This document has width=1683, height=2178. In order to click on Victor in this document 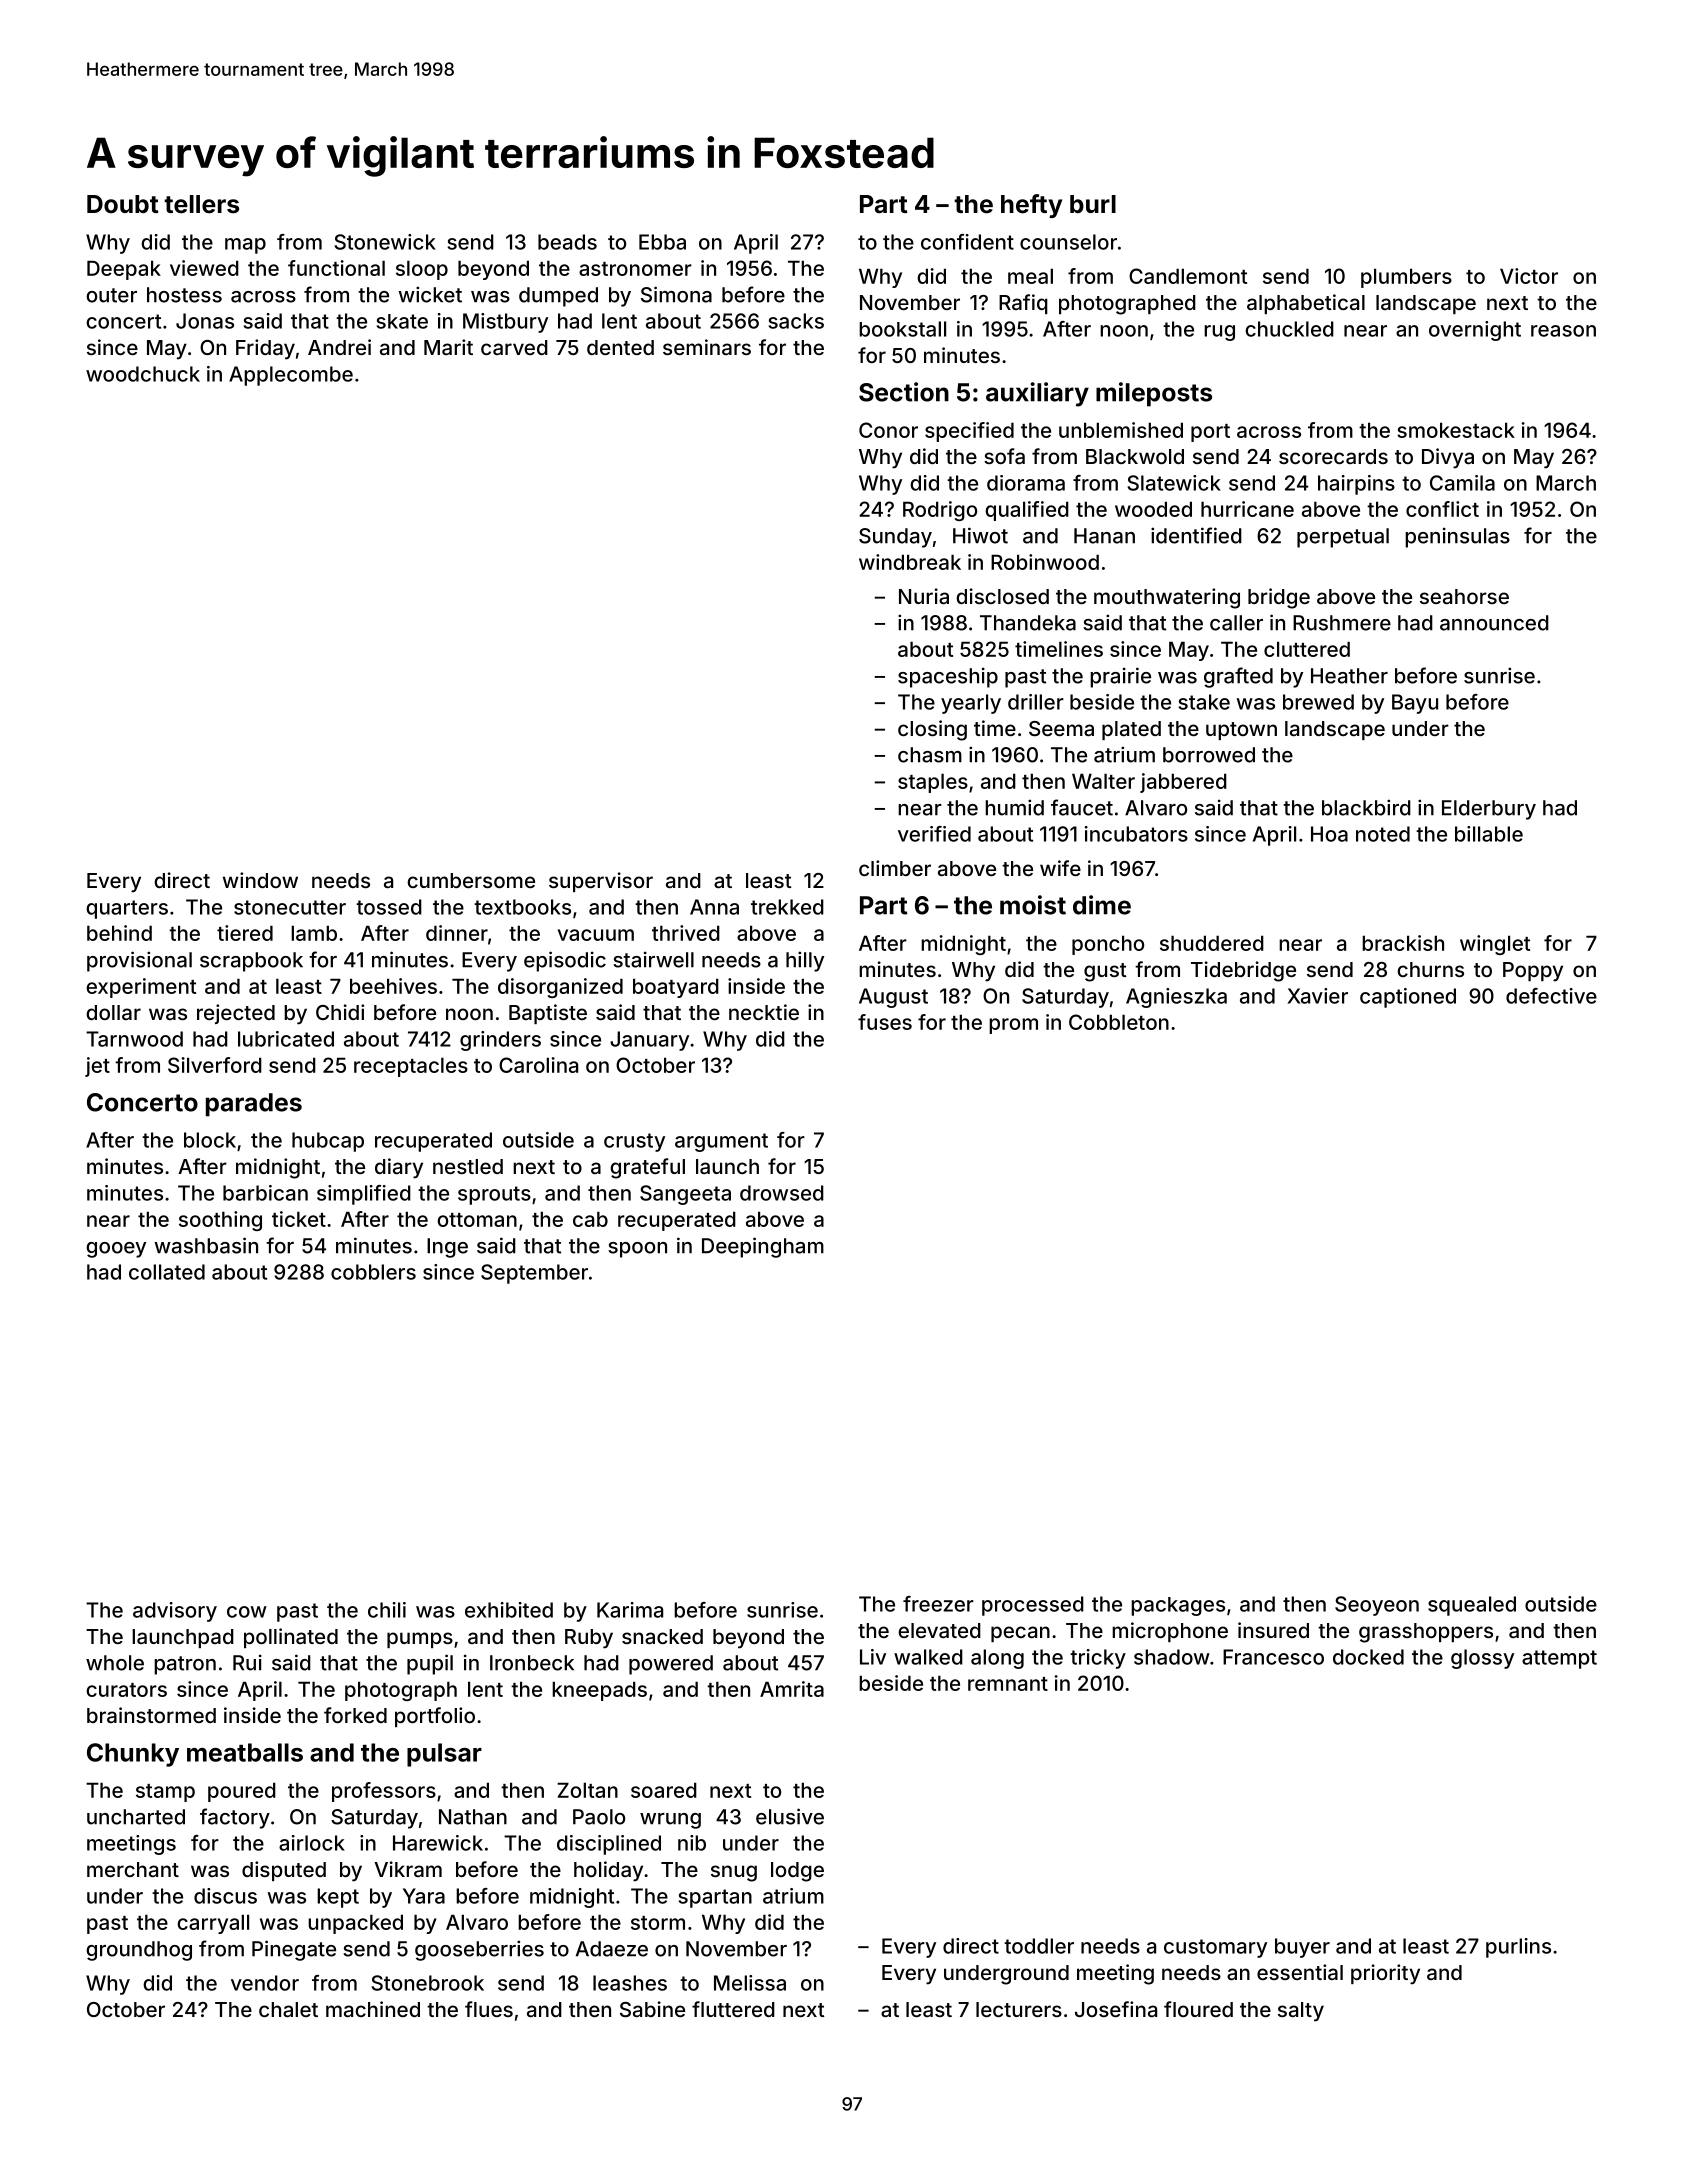, I will do `click(1529, 276)`.
